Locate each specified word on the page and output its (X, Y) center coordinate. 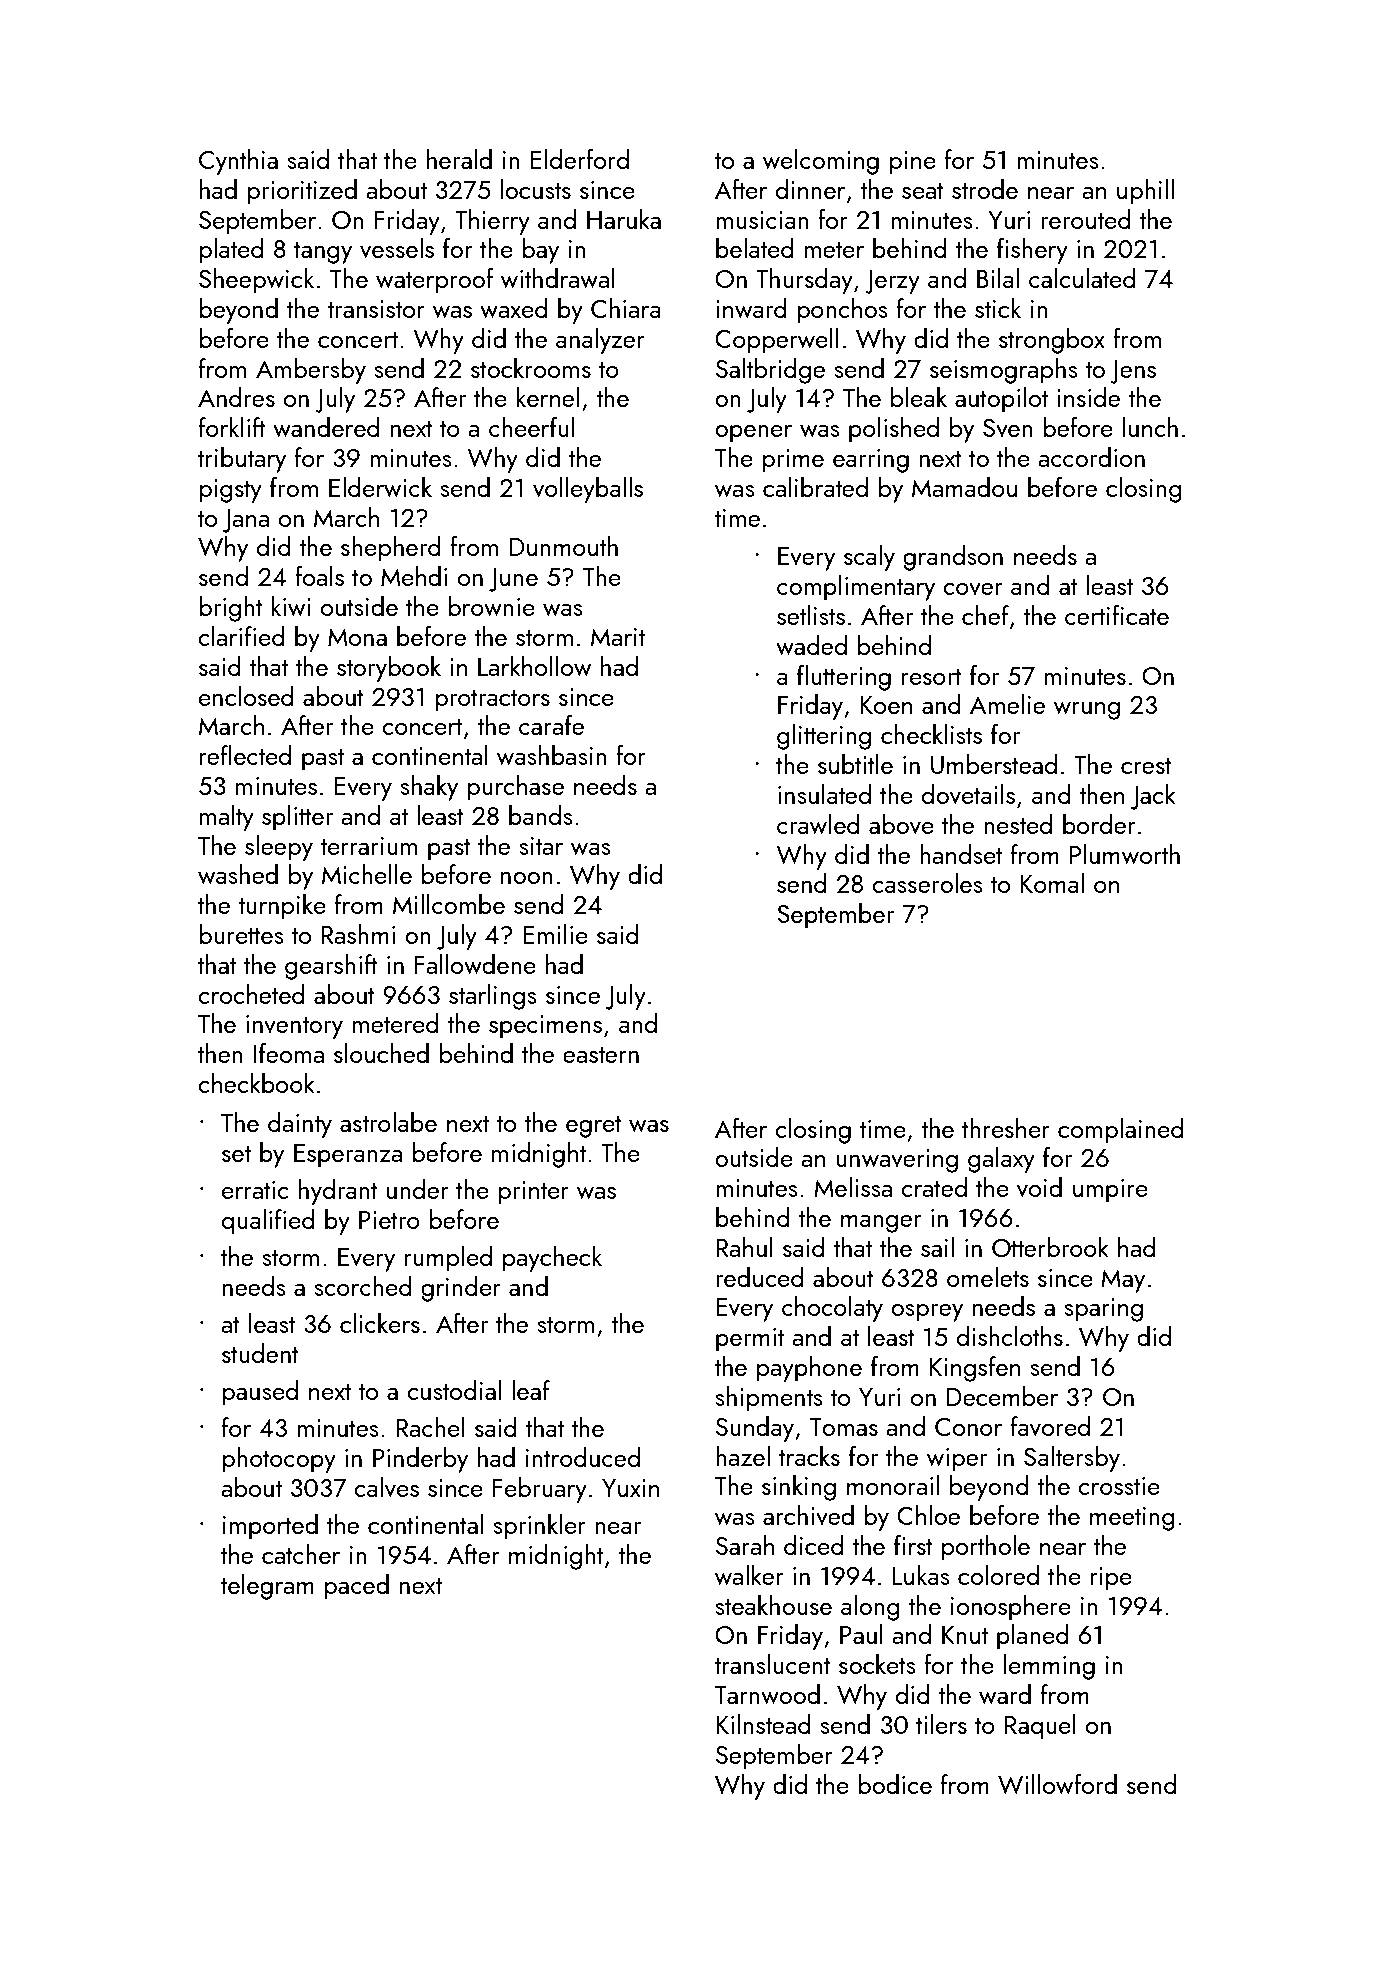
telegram (267, 1587)
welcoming (821, 162)
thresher (1006, 1128)
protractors (492, 701)
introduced (583, 1457)
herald (459, 159)
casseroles (927, 883)
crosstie (1119, 1486)
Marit (618, 637)
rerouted (1086, 219)
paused (260, 1393)
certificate (1117, 615)
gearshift (331, 967)
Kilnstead (763, 1724)
